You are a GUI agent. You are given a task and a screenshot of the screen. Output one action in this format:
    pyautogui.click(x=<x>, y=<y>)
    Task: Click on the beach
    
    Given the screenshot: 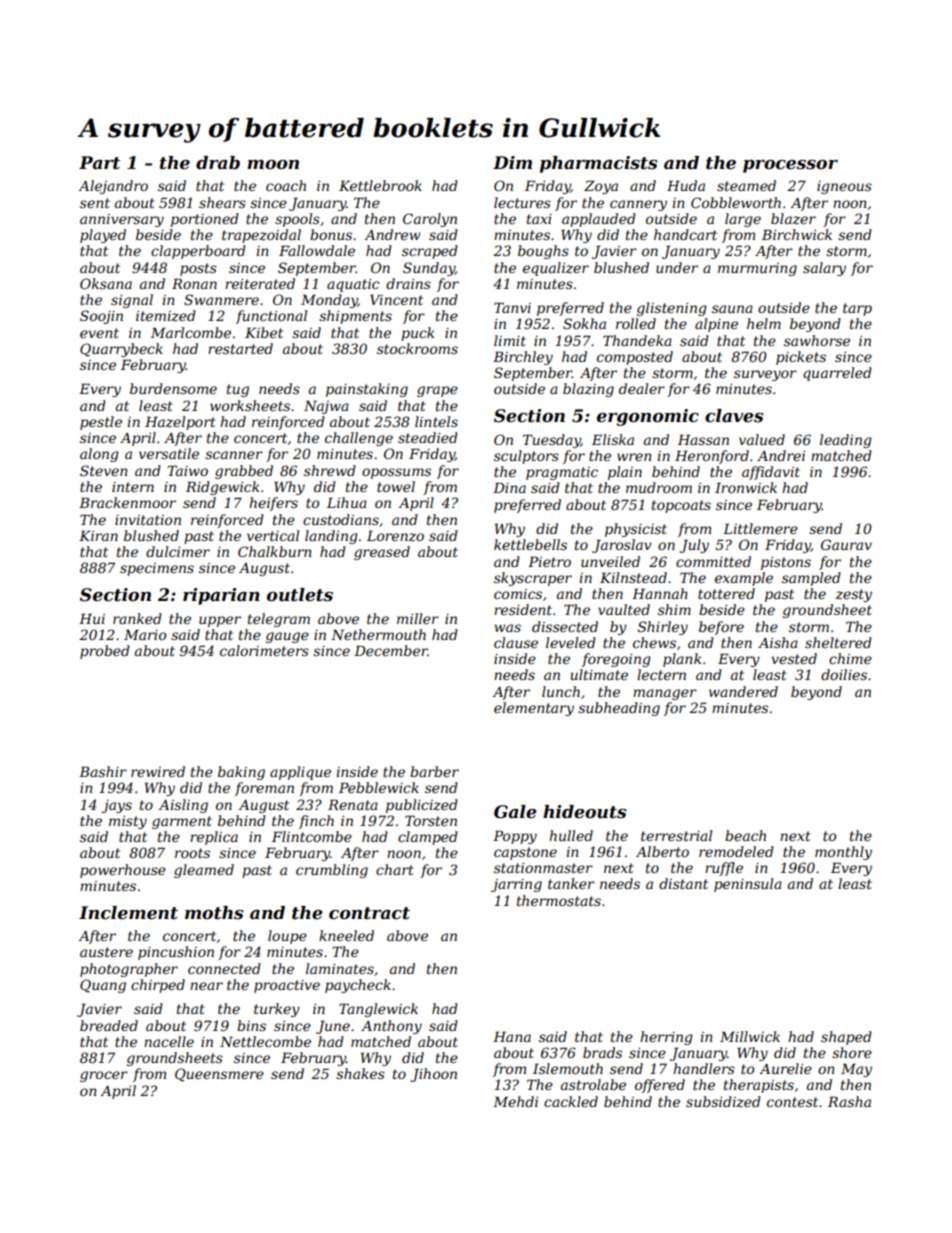 What is the action you would take?
    pyautogui.click(x=745, y=835)
